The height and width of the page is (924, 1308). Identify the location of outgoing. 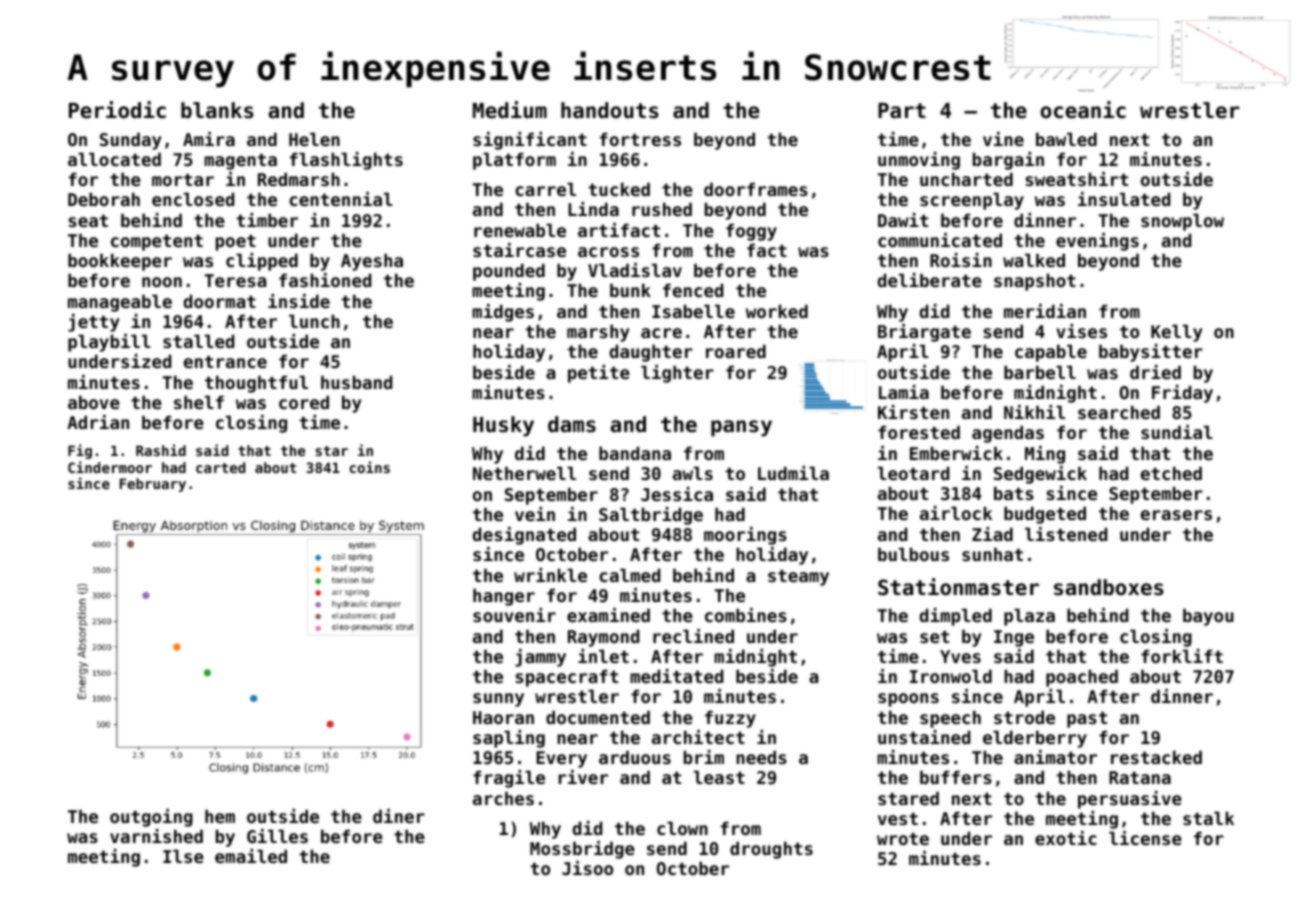
(151, 818).
